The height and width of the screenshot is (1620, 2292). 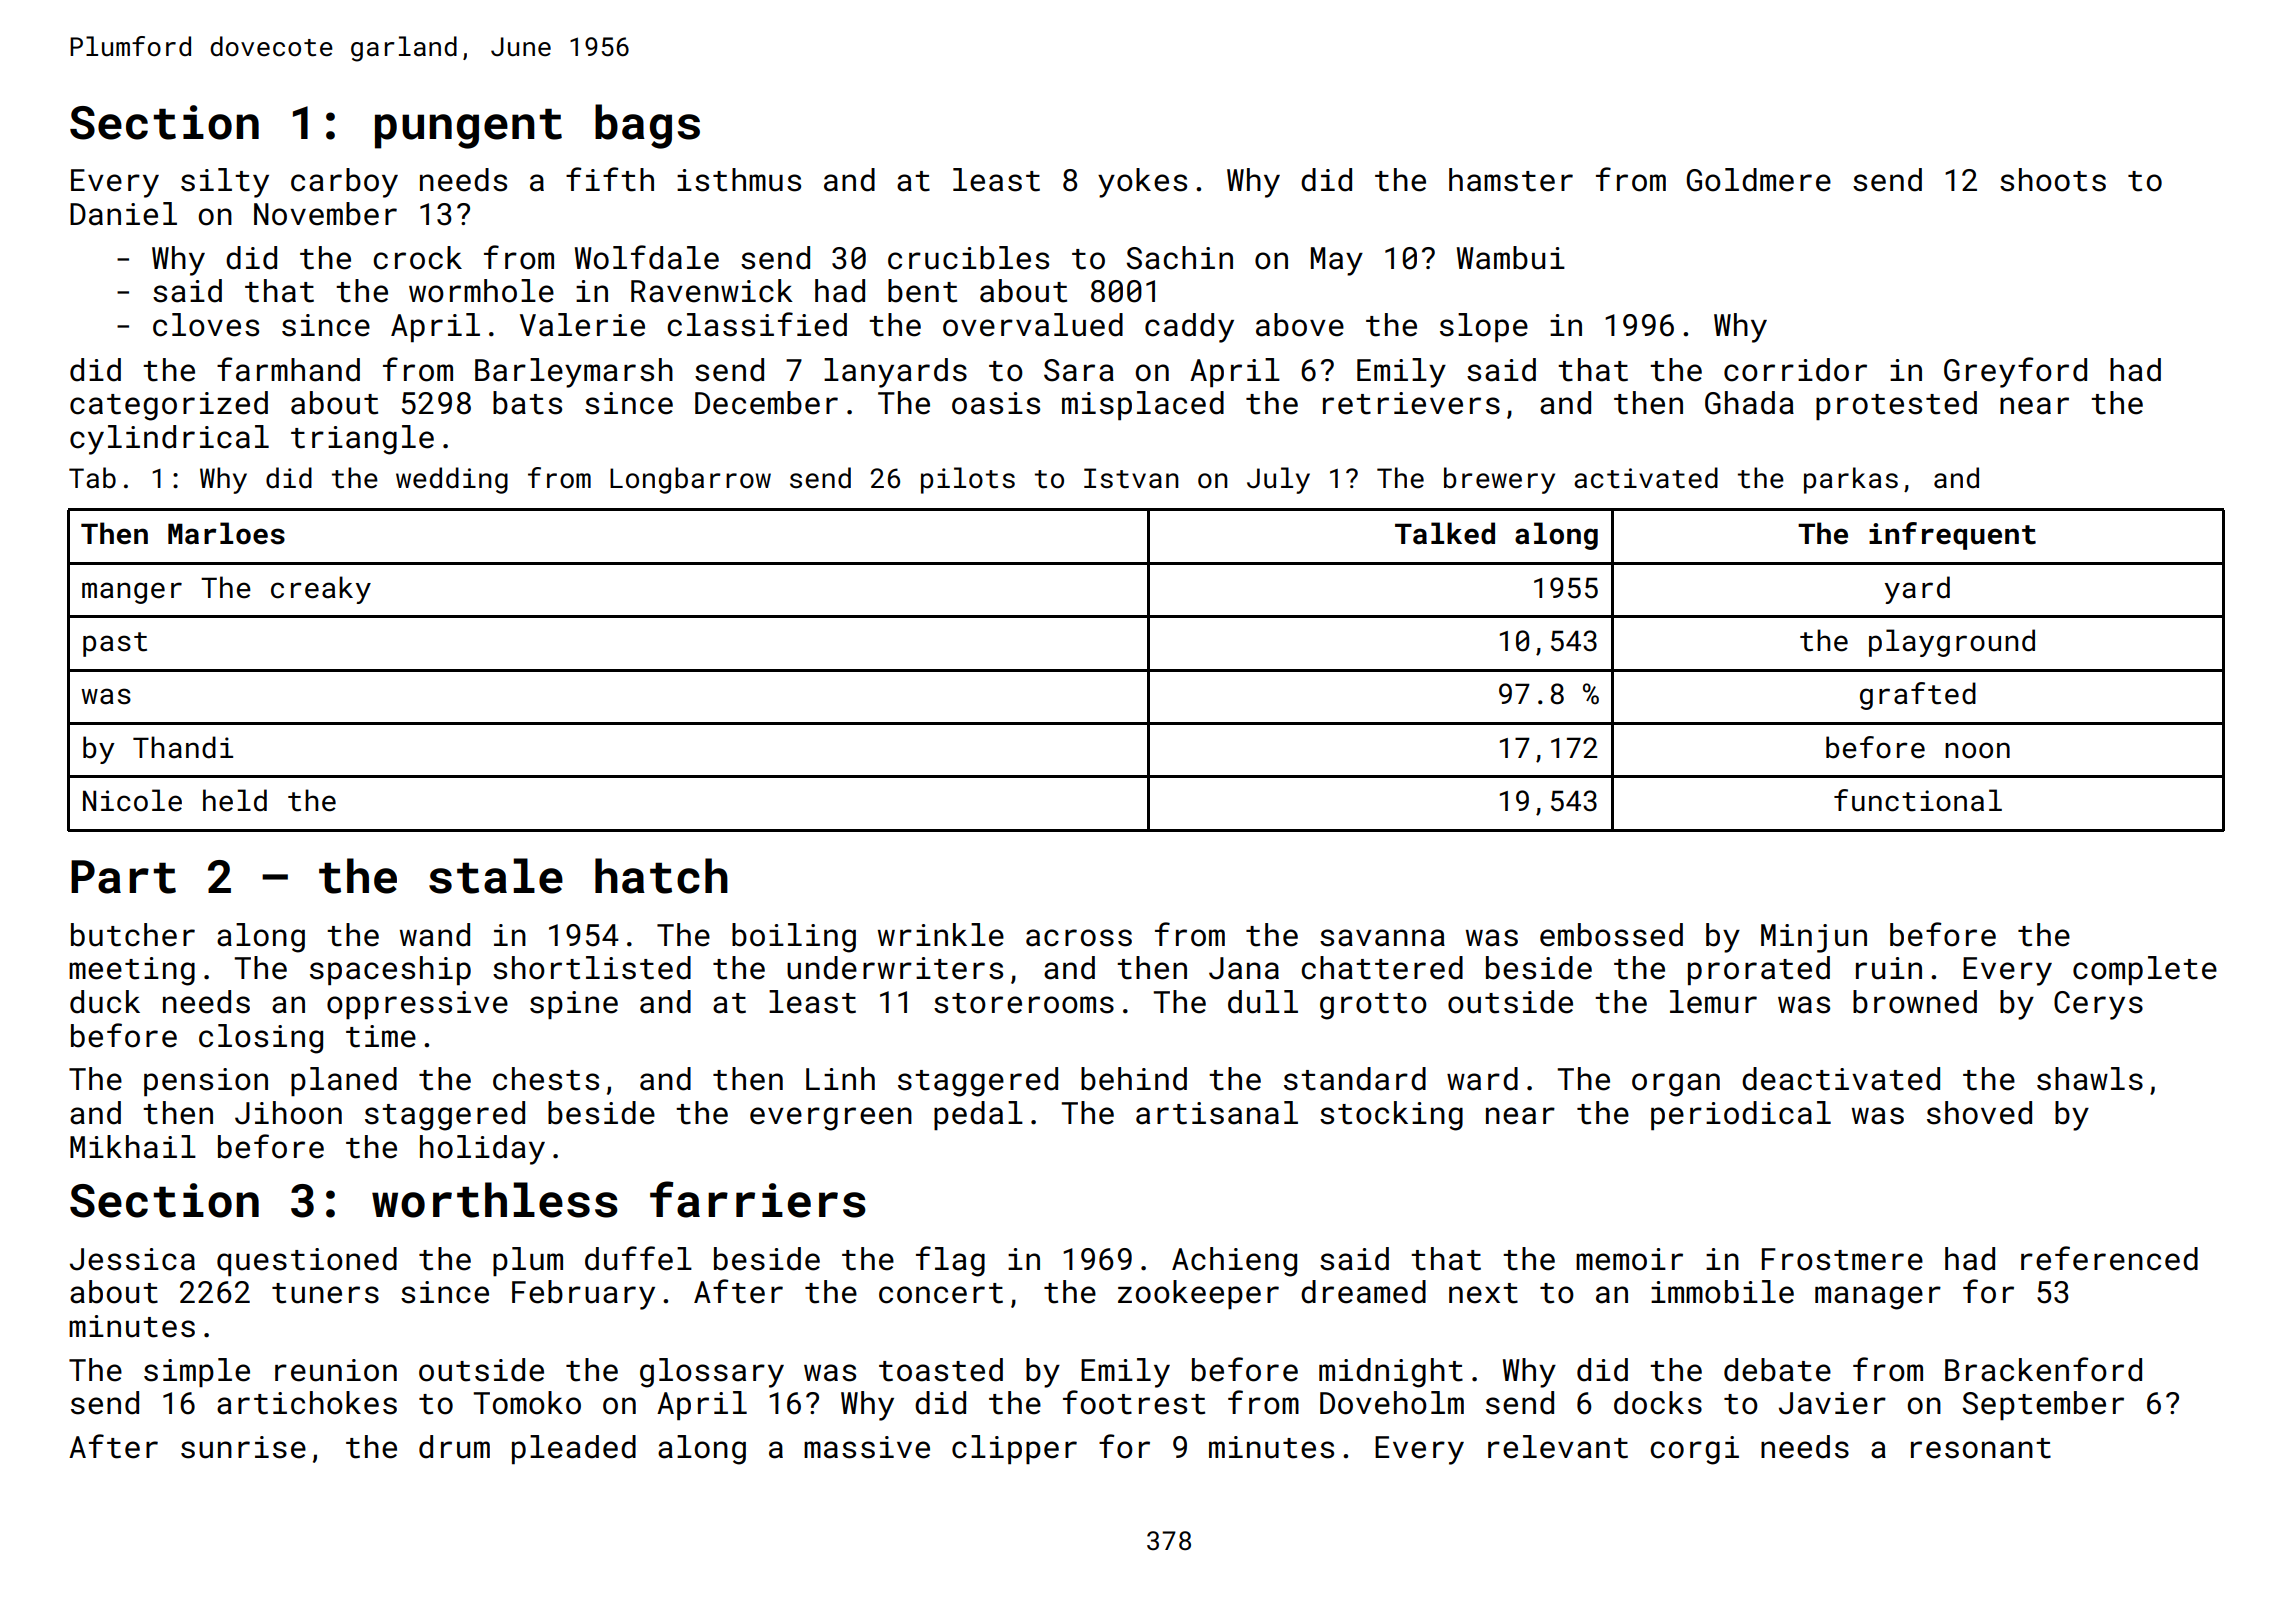 What do you see at coordinates (321, 590) in the screenshot?
I see `creaky` at bounding box center [321, 590].
